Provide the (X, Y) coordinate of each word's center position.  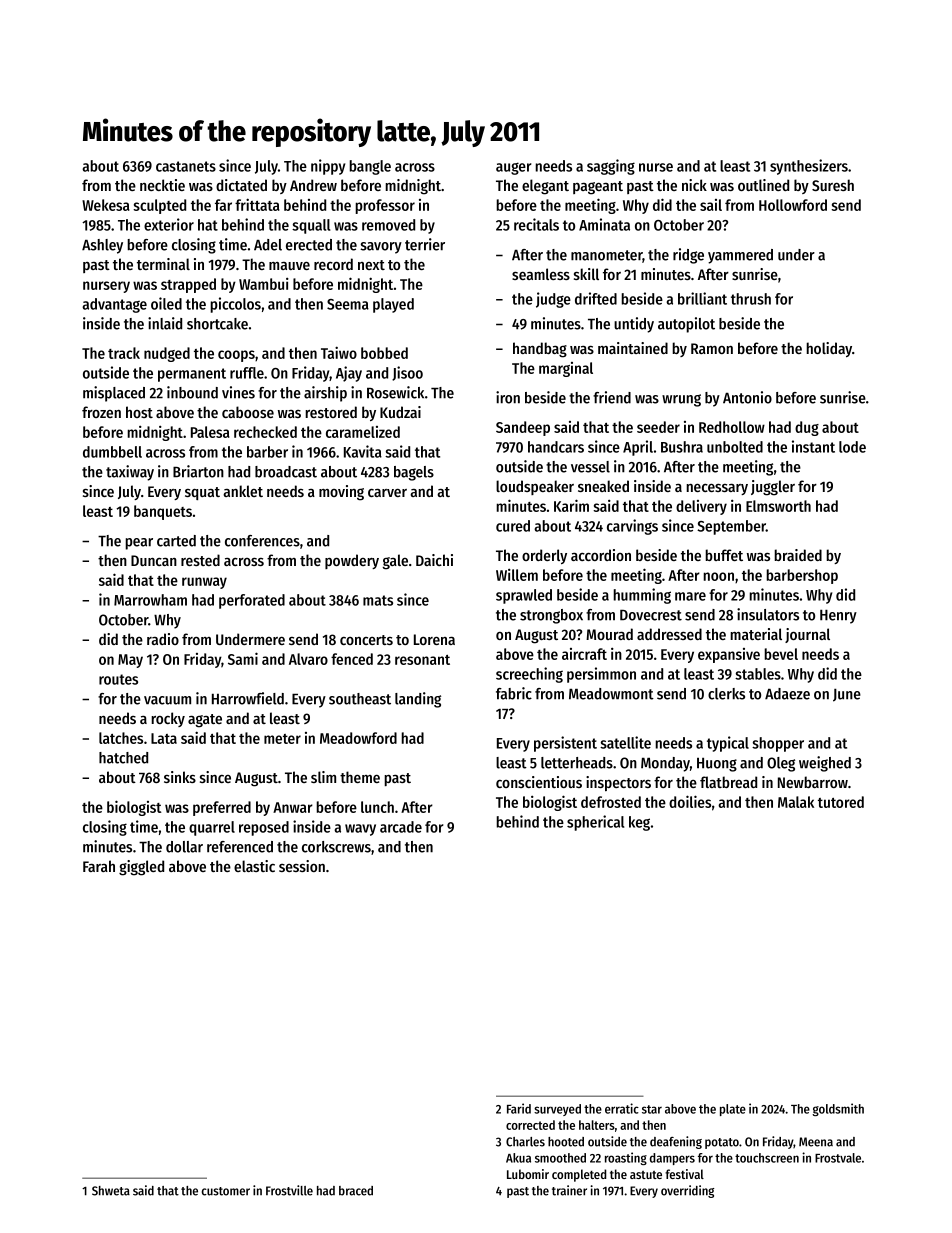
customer (226, 1191)
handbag (540, 350)
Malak (796, 802)
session (302, 866)
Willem (517, 575)
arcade (401, 827)
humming (642, 596)
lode (852, 447)
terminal (163, 264)
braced (356, 1191)
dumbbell (112, 452)
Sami (243, 658)
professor (385, 206)
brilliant (702, 298)
